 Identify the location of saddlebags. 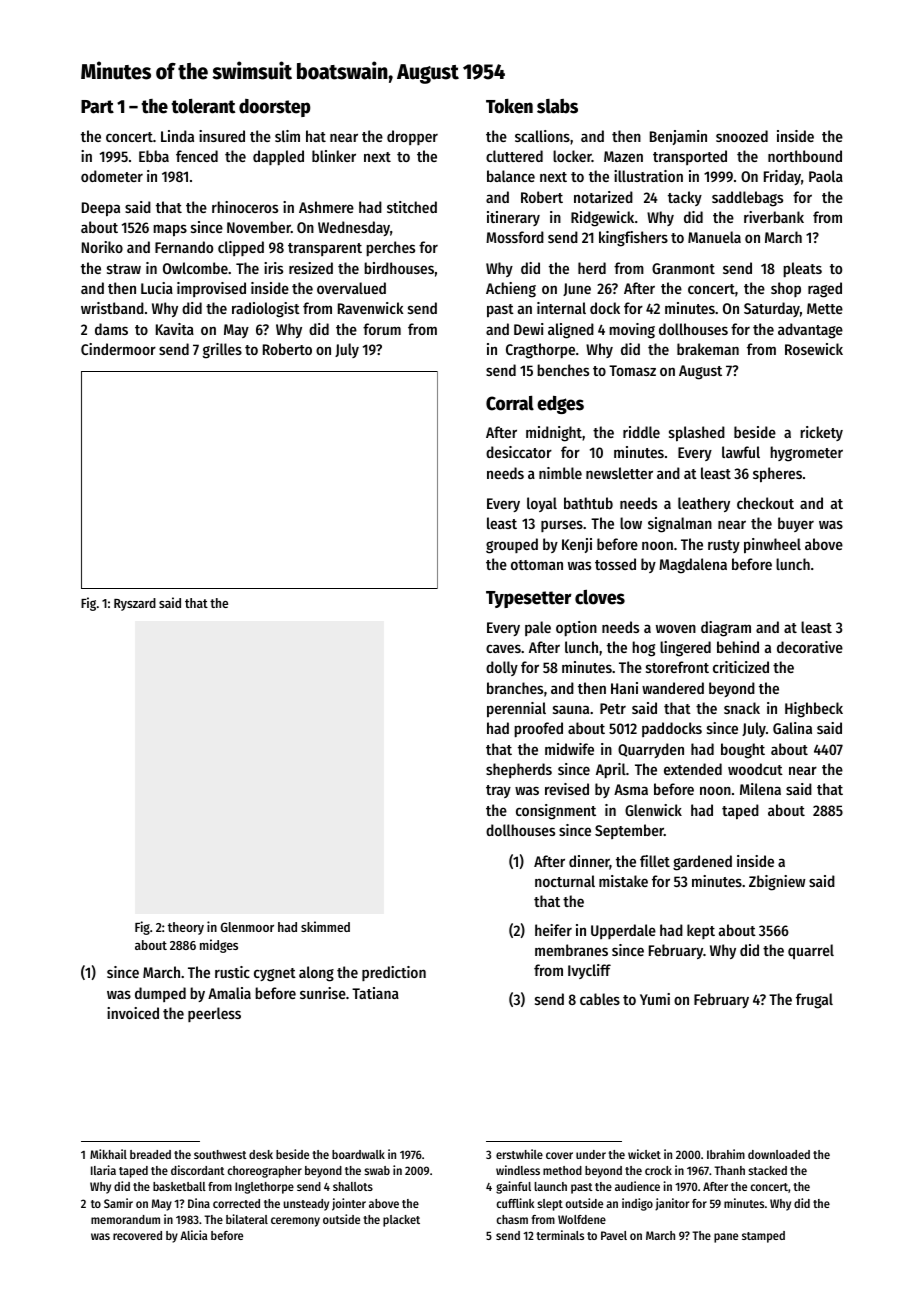
(747, 199).
